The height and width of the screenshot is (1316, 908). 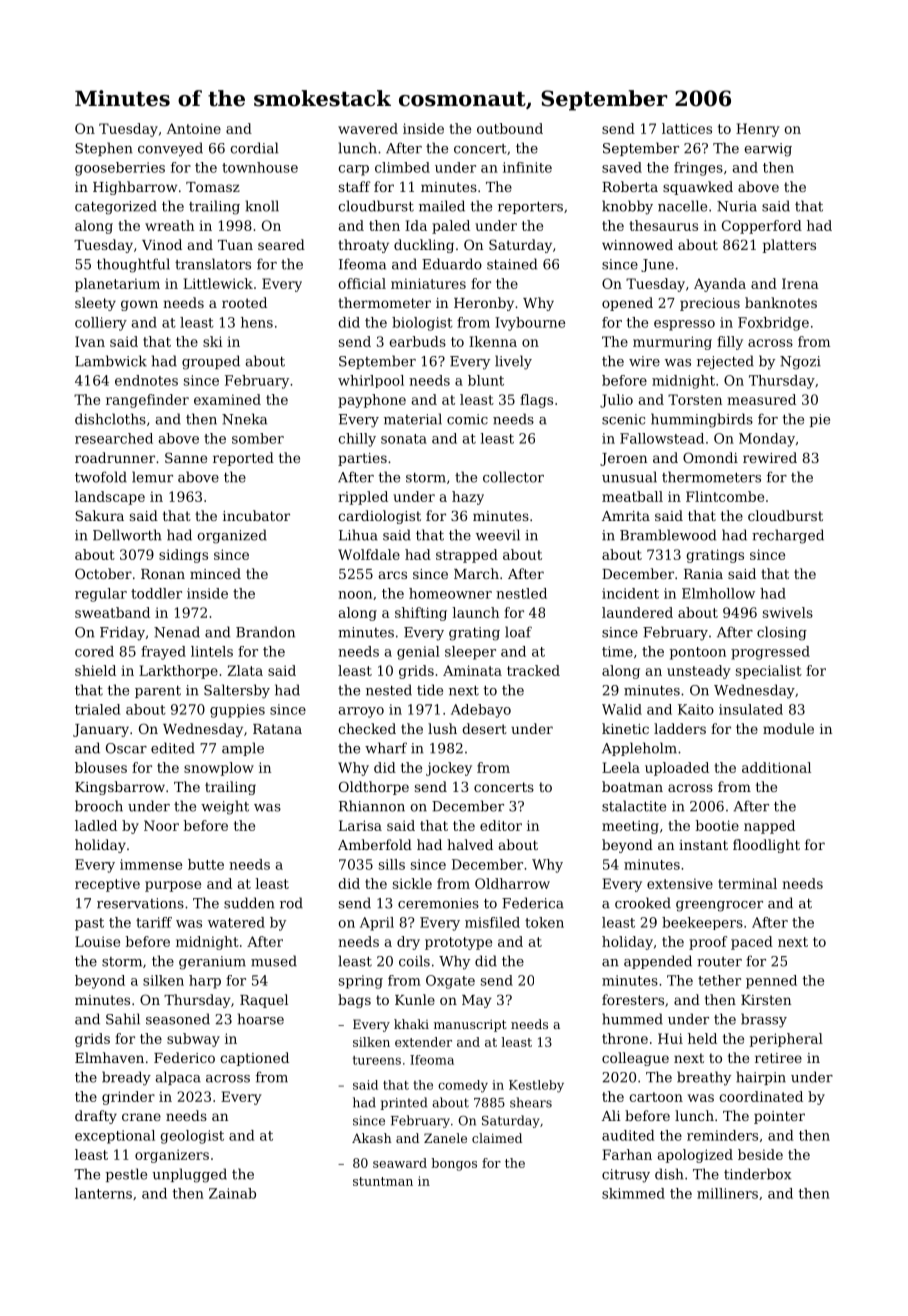 I want to click on minced, so click(x=215, y=573).
